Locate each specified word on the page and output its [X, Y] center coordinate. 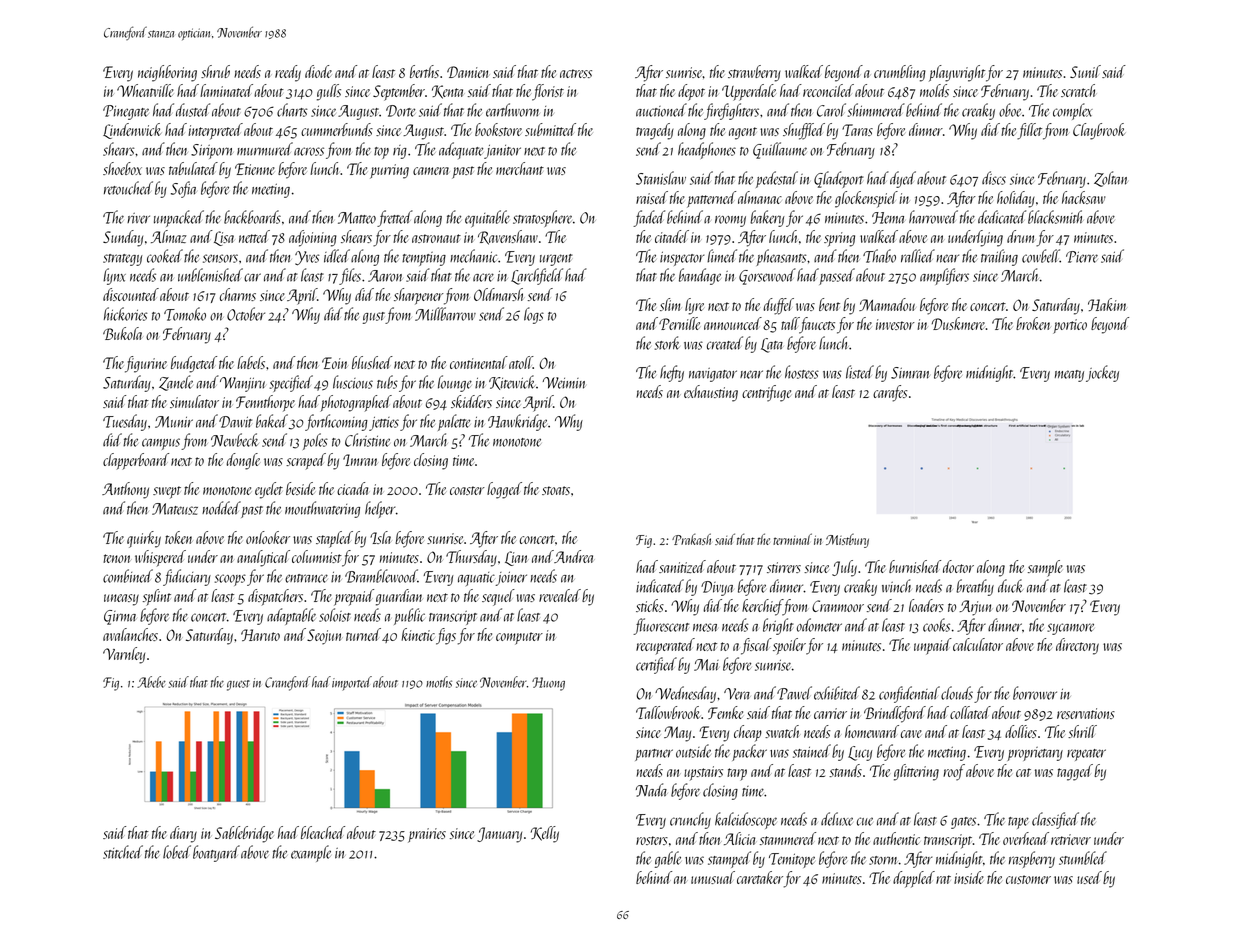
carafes [890, 393]
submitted [550, 129]
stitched [123, 852]
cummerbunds [337, 129]
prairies [427, 835]
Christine [367, 440]
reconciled [828, 90]
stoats [556, 490]
